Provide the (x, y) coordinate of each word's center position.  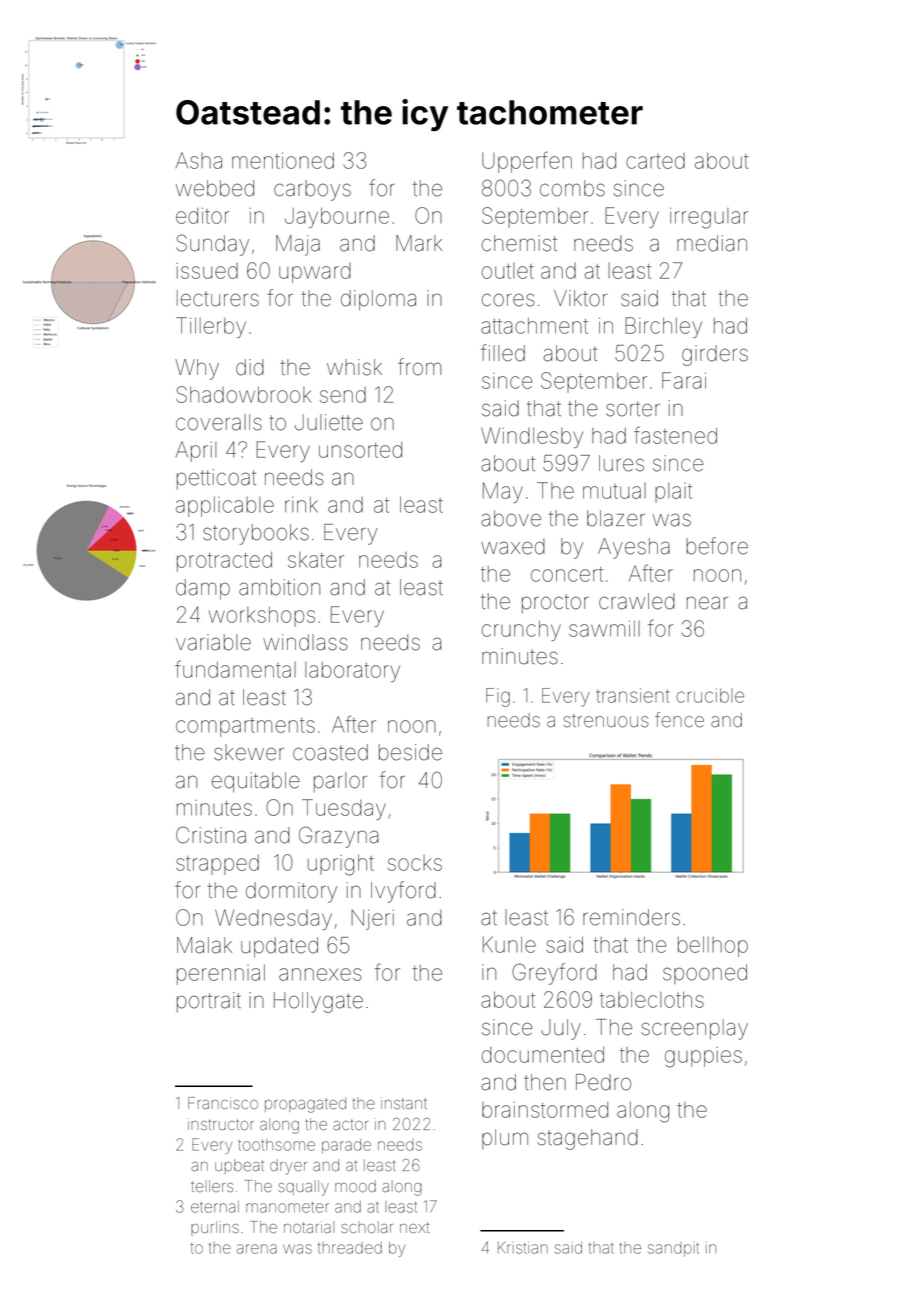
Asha (199, 160)
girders (715, 355)
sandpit (673, 1249)
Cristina (211, 835)
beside (410, 752)
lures (621, 463)
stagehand (587, 1139)
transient (633, 695)
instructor (221, 1124)
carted (655, 161)
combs (572, 188)
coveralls (219, 422)
